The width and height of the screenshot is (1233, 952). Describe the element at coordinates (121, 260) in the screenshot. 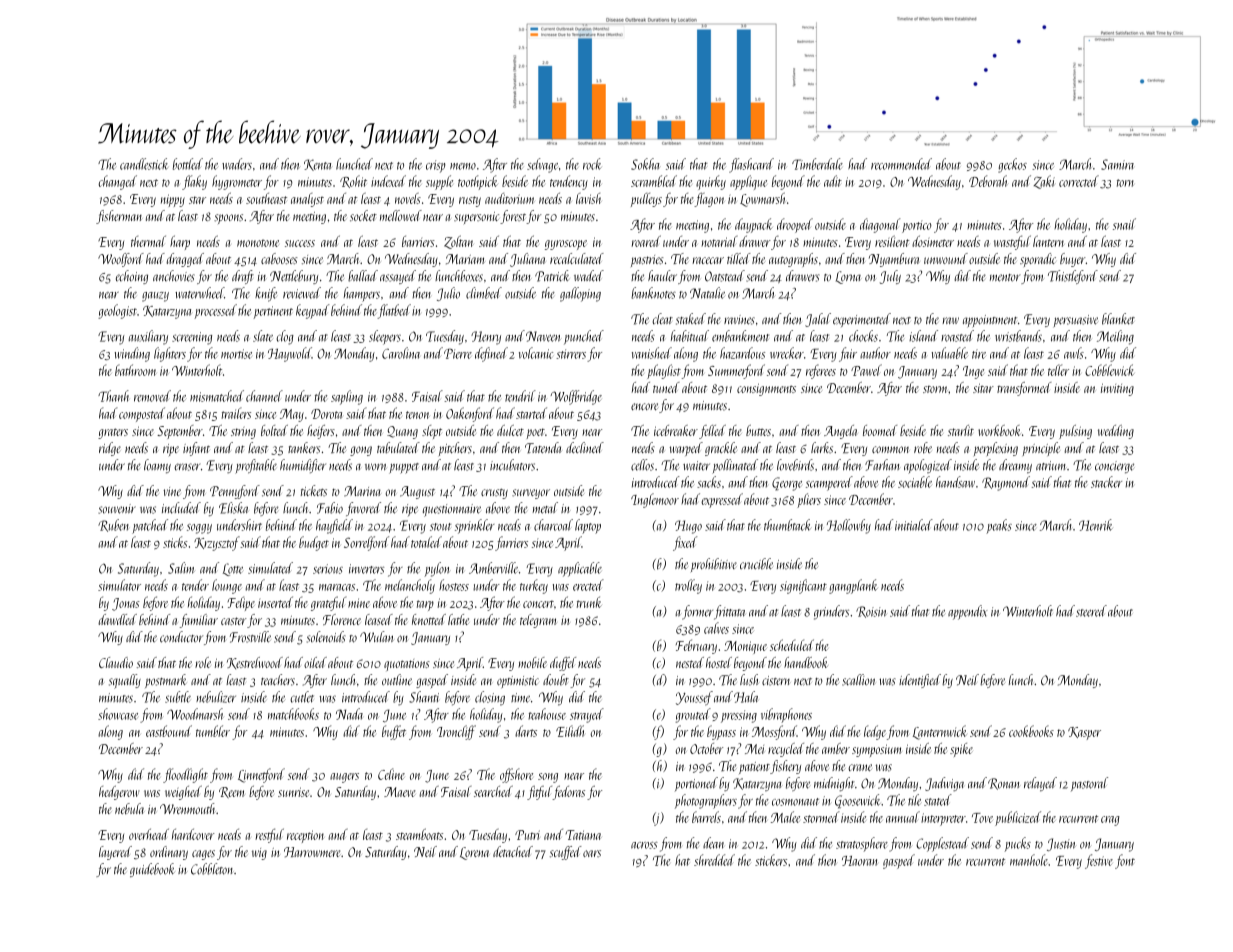

I see `Woolford` at that location.
